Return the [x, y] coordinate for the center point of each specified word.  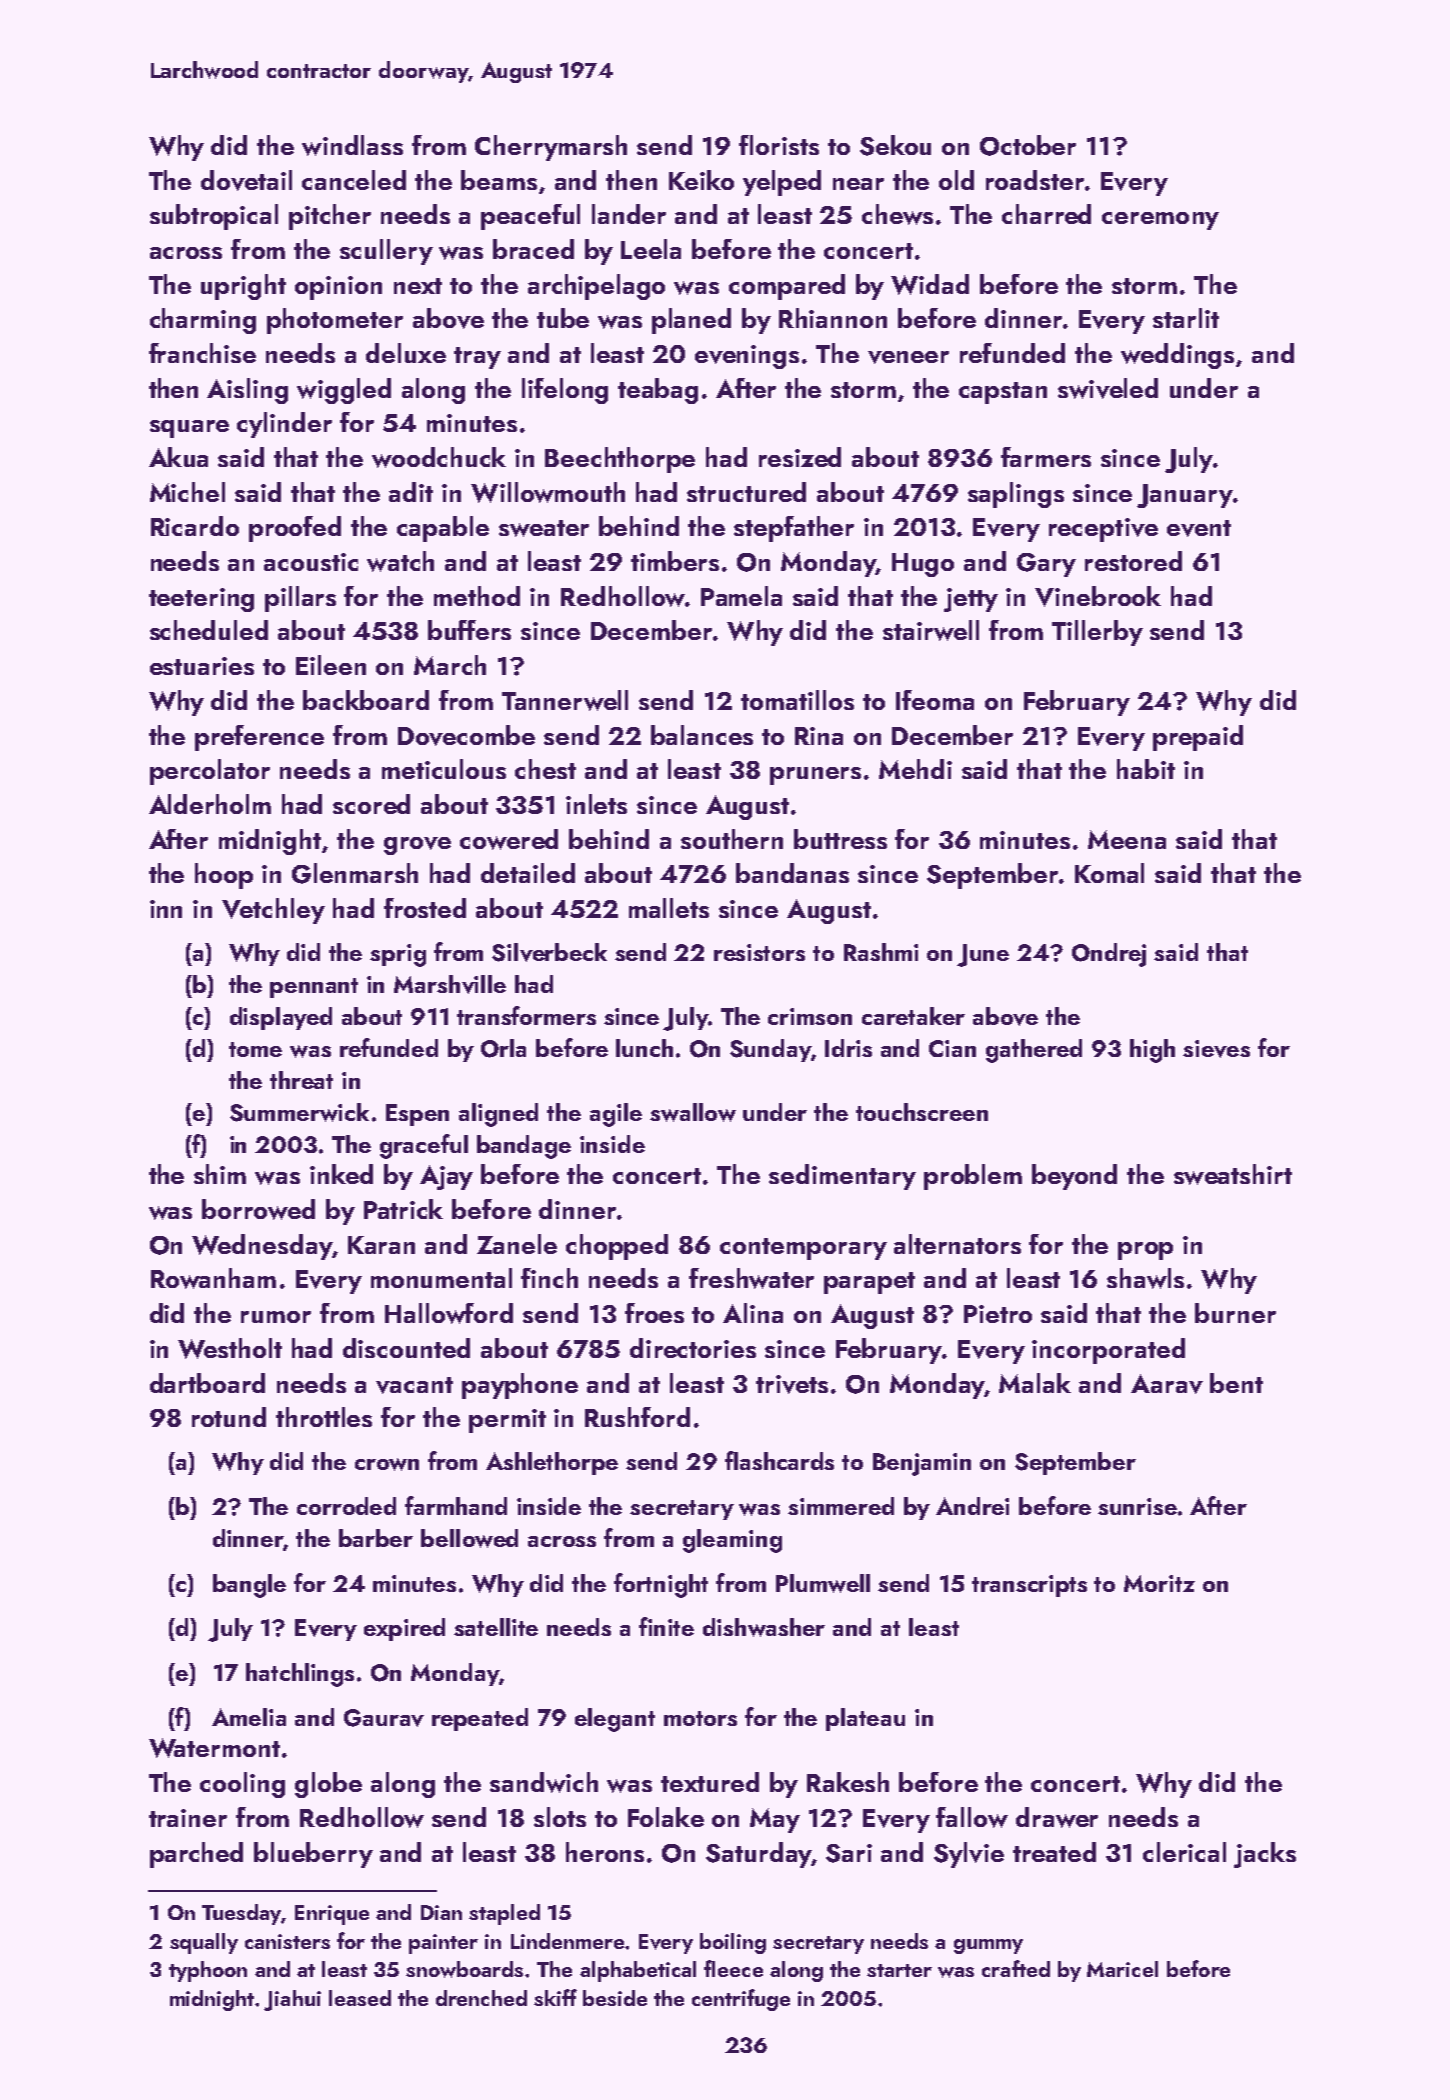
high [1152, 1051]
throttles [324, 1417]
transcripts [1029, 1586]
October [1028, 145]
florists [779, 145]
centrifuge [741, 2000]
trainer [188, 1818]
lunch [644, 1048]
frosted [425, 908]
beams [499, 180]
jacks [1265, 1855]
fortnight [661, 1585]
